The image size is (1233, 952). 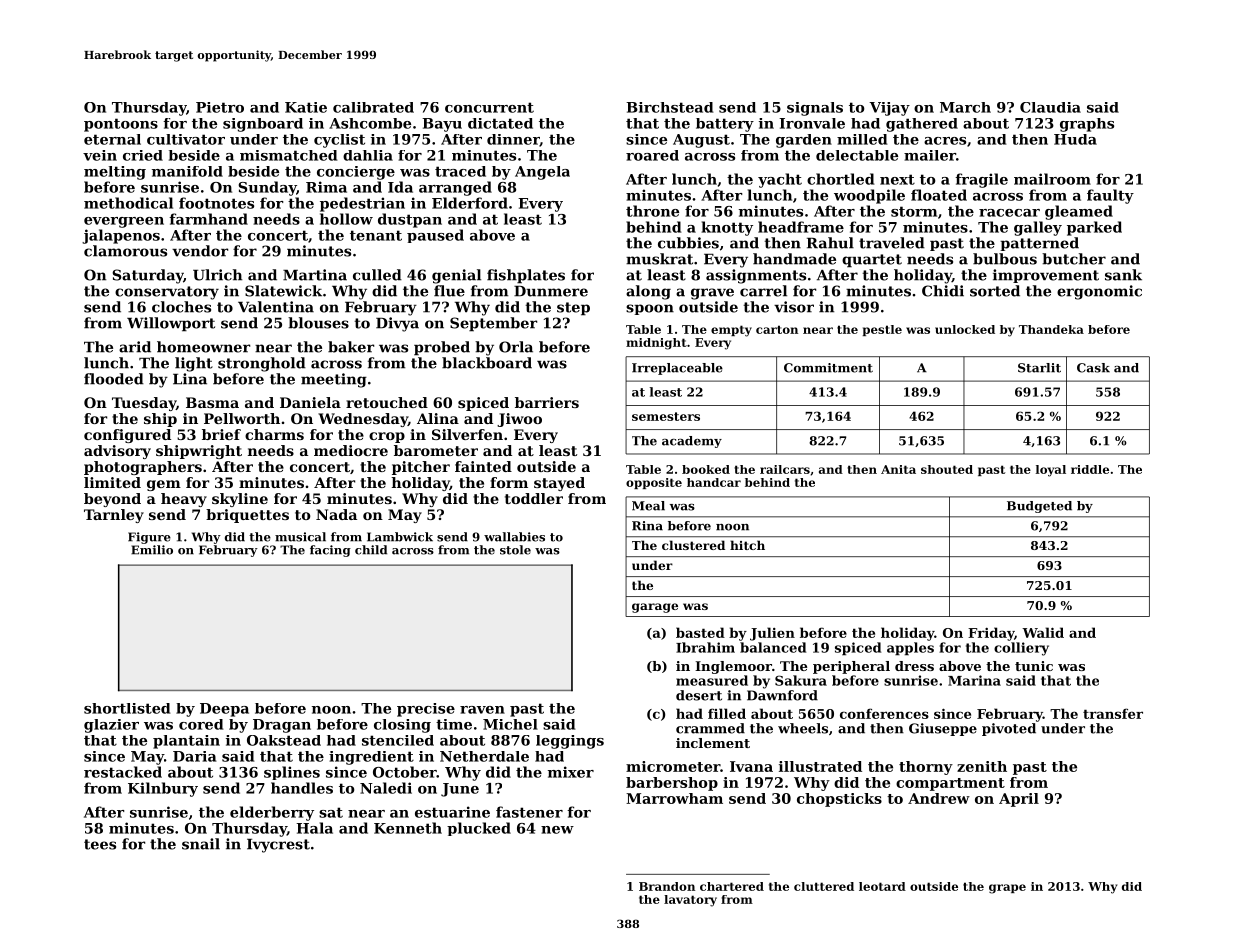 What do you see at coordinates (659, 259) in the screenshot?
I see `muskrat` at bounding box center [659, 259].
